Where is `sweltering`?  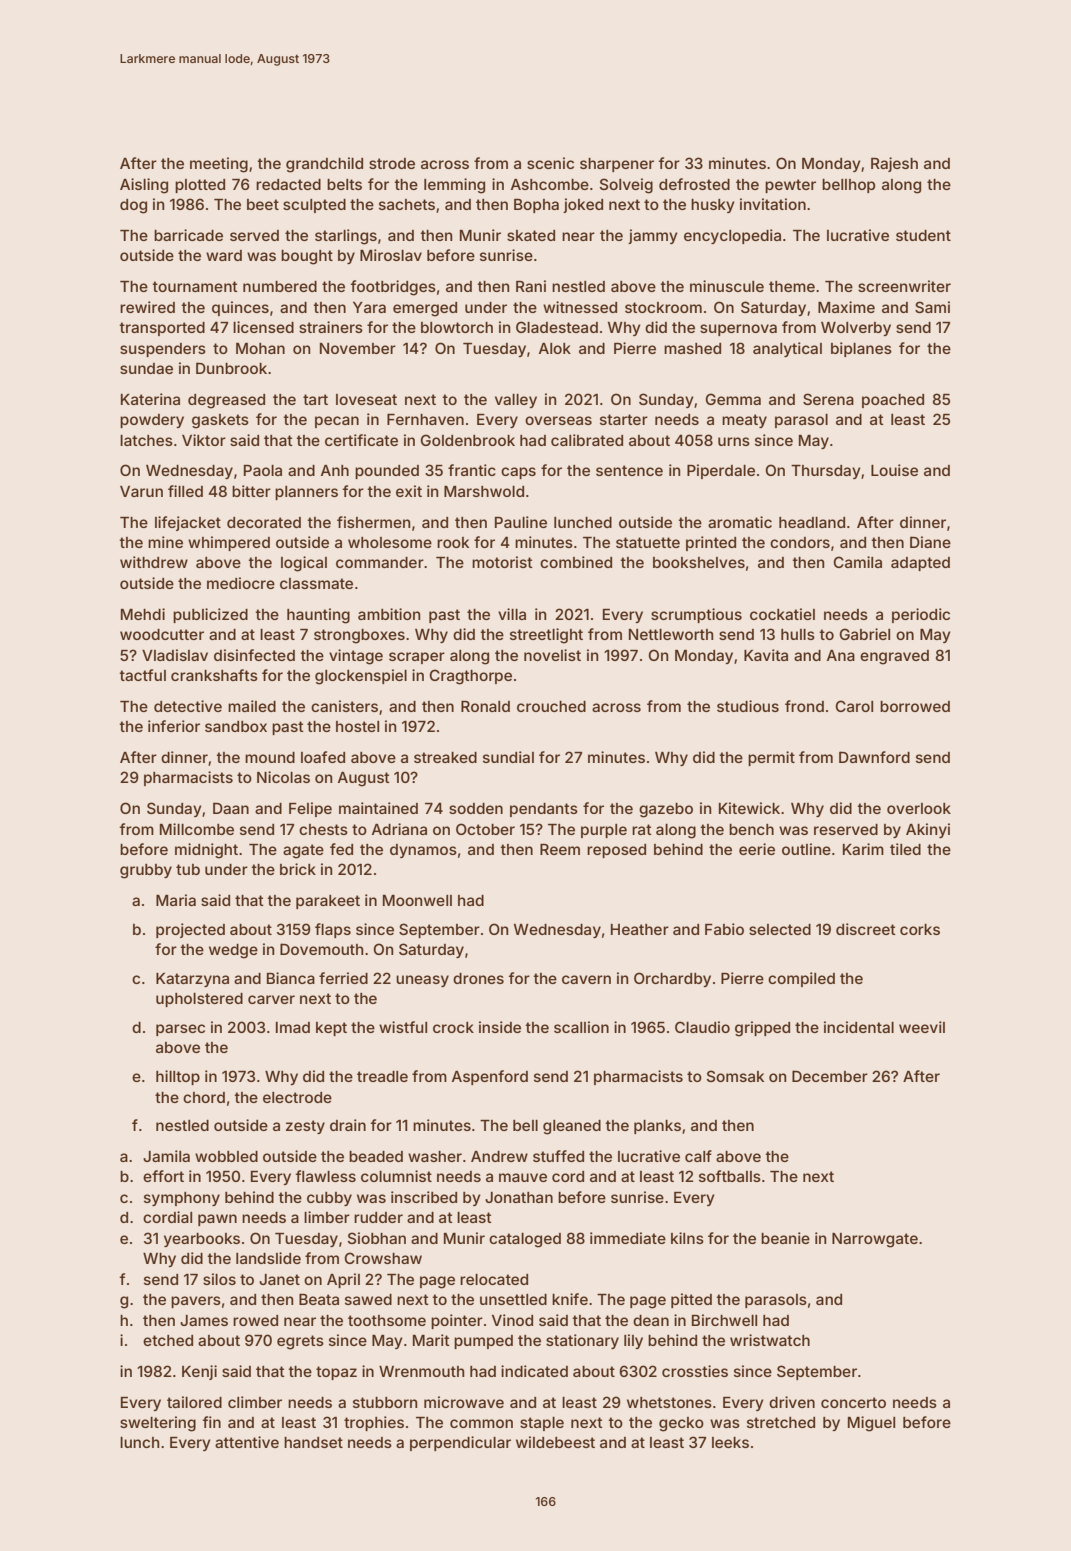 sweltering is located at coordinates (158, 1424).
